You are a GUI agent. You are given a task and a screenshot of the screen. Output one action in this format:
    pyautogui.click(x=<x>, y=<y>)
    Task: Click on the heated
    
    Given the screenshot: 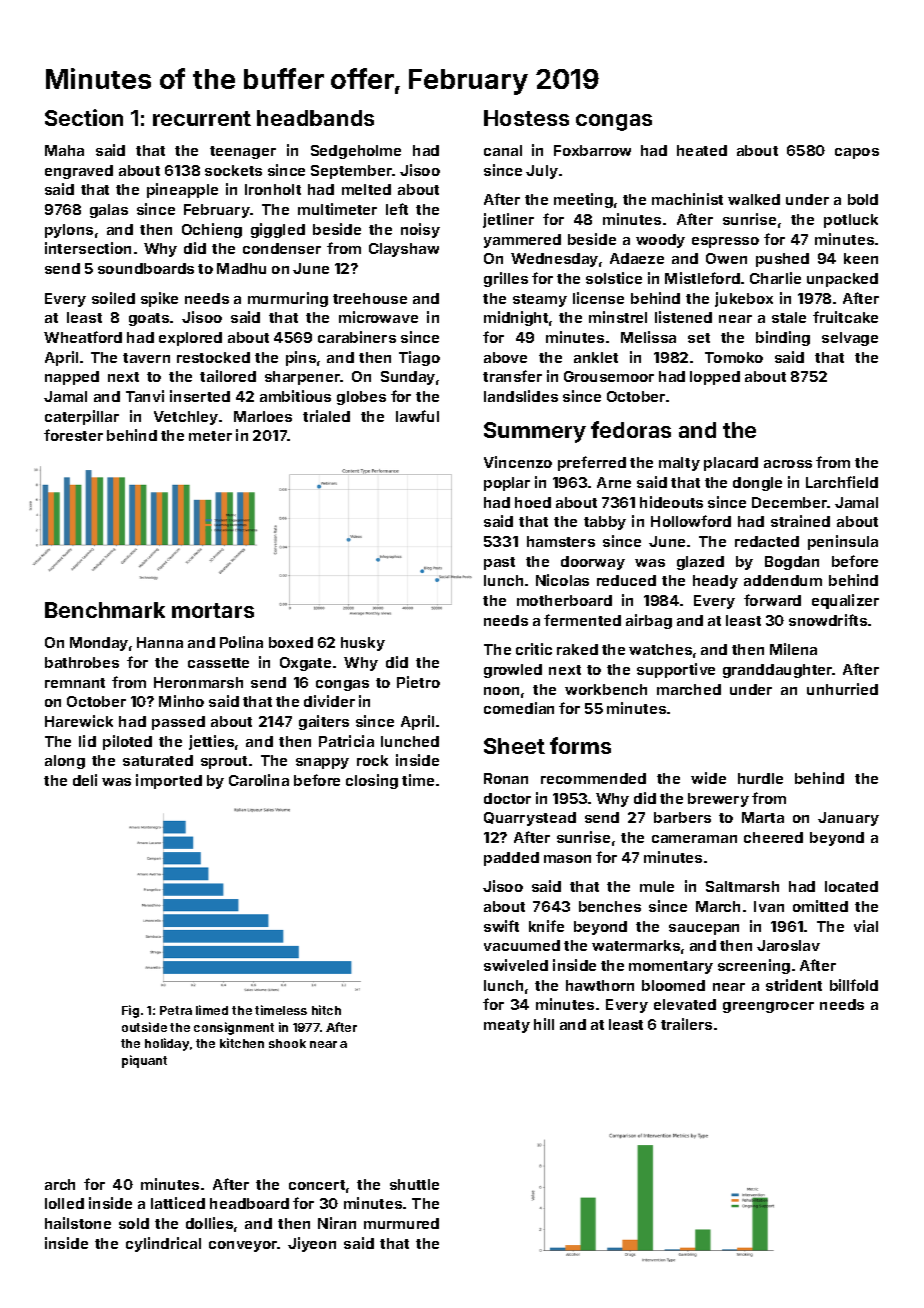 What is the action you would take?
    pyautogui.click(x=702, y=150)
